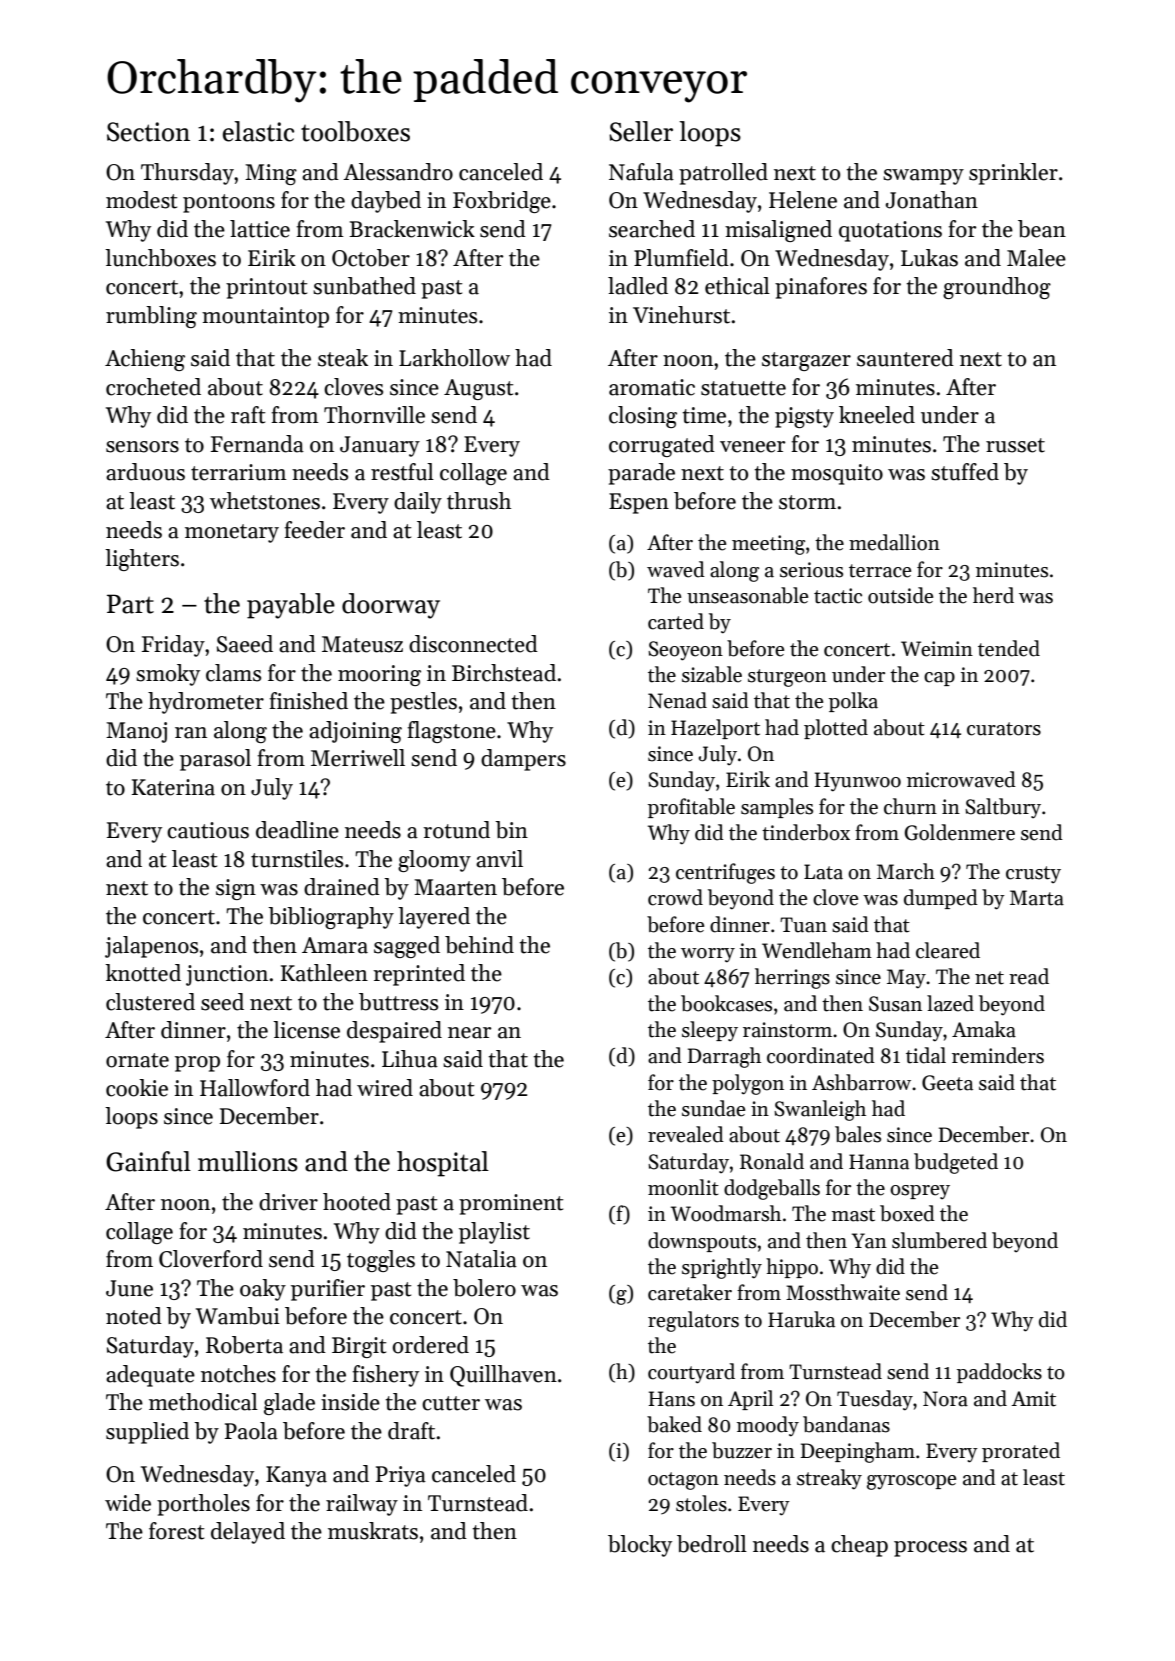 The height and width of the screenshot is (1661, 1175). Describe the element at coordinates (503, 1376) in the screenshot. I see `Quillhaven` at that location.
